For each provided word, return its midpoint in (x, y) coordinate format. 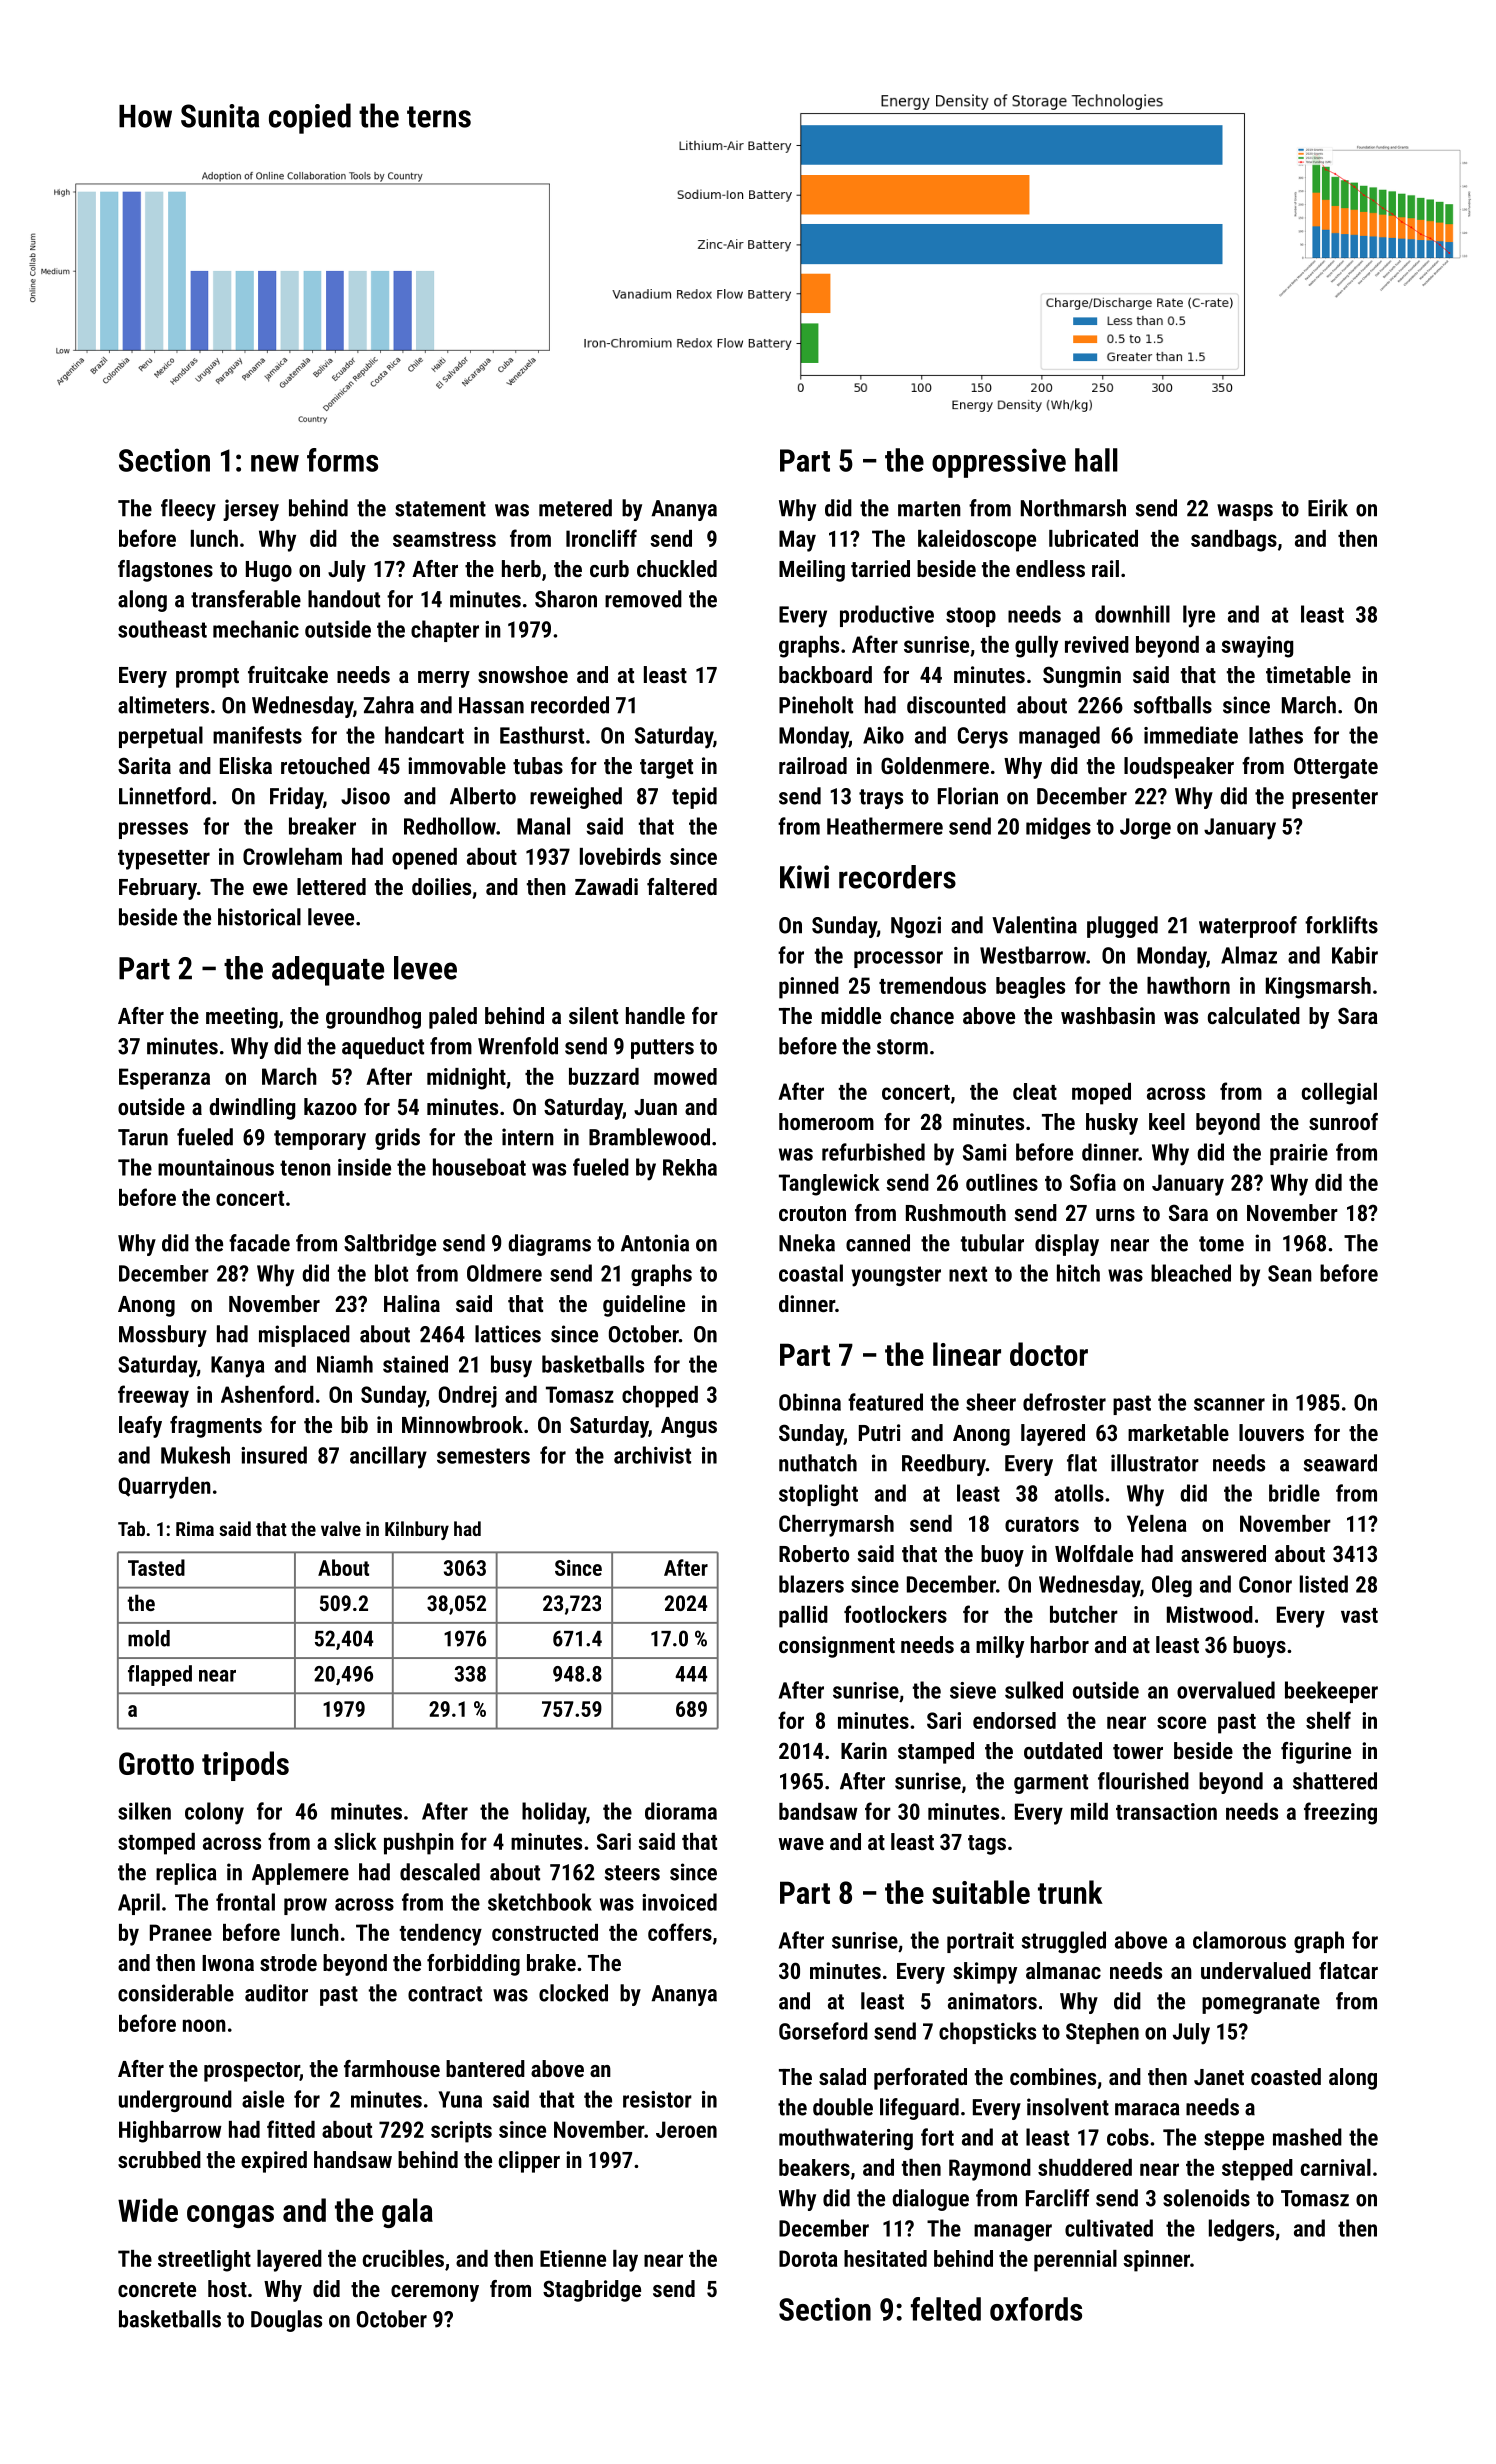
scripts (461, 2132)
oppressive (999, 463)
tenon (305, 1168)
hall (1096, 460)
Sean (1290, 1273)
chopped (660, 1397)
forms (342, 460)
